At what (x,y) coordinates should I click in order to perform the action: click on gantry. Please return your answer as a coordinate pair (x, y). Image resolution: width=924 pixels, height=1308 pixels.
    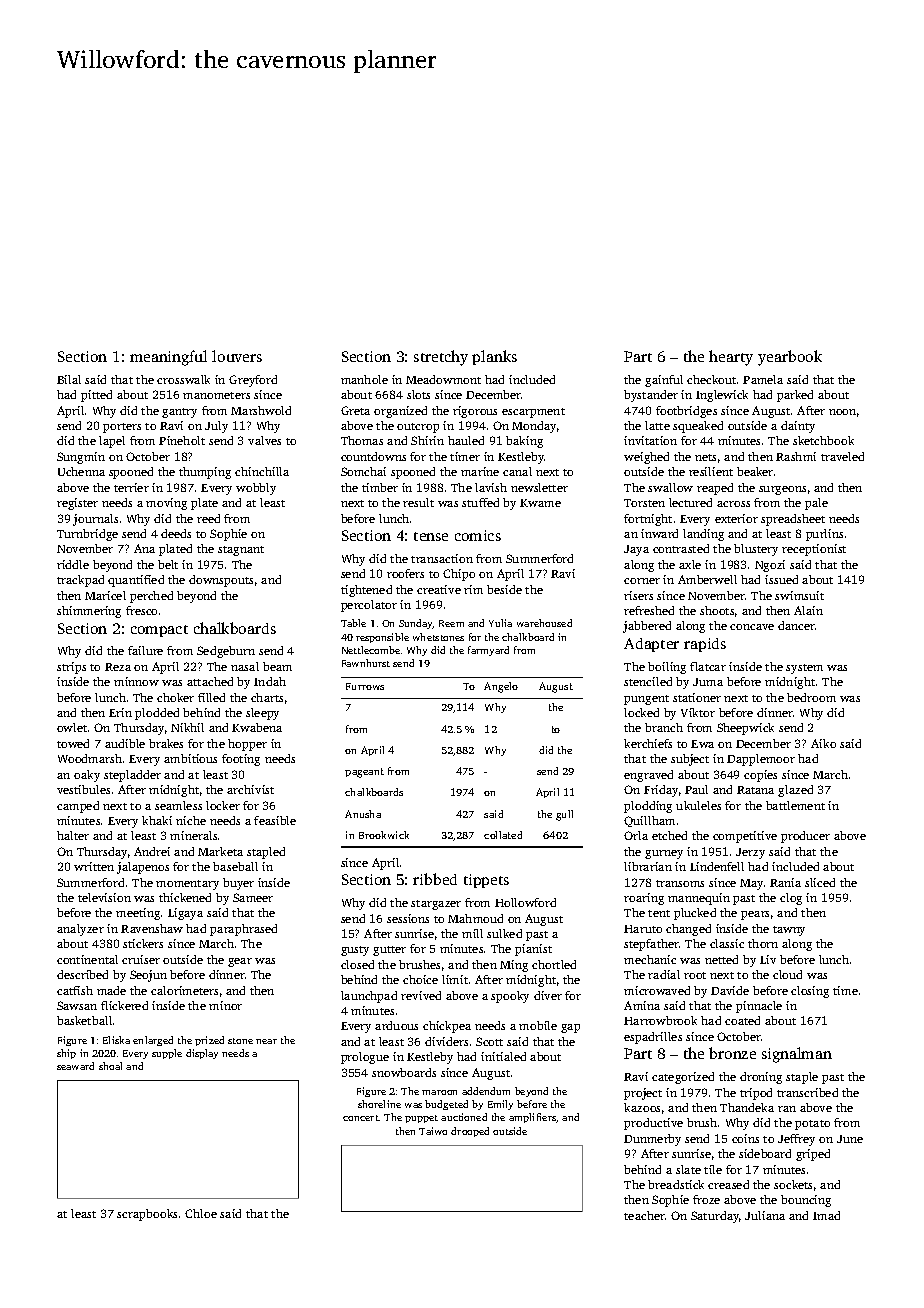
    Looking at the image, I should click on (179, 413).
